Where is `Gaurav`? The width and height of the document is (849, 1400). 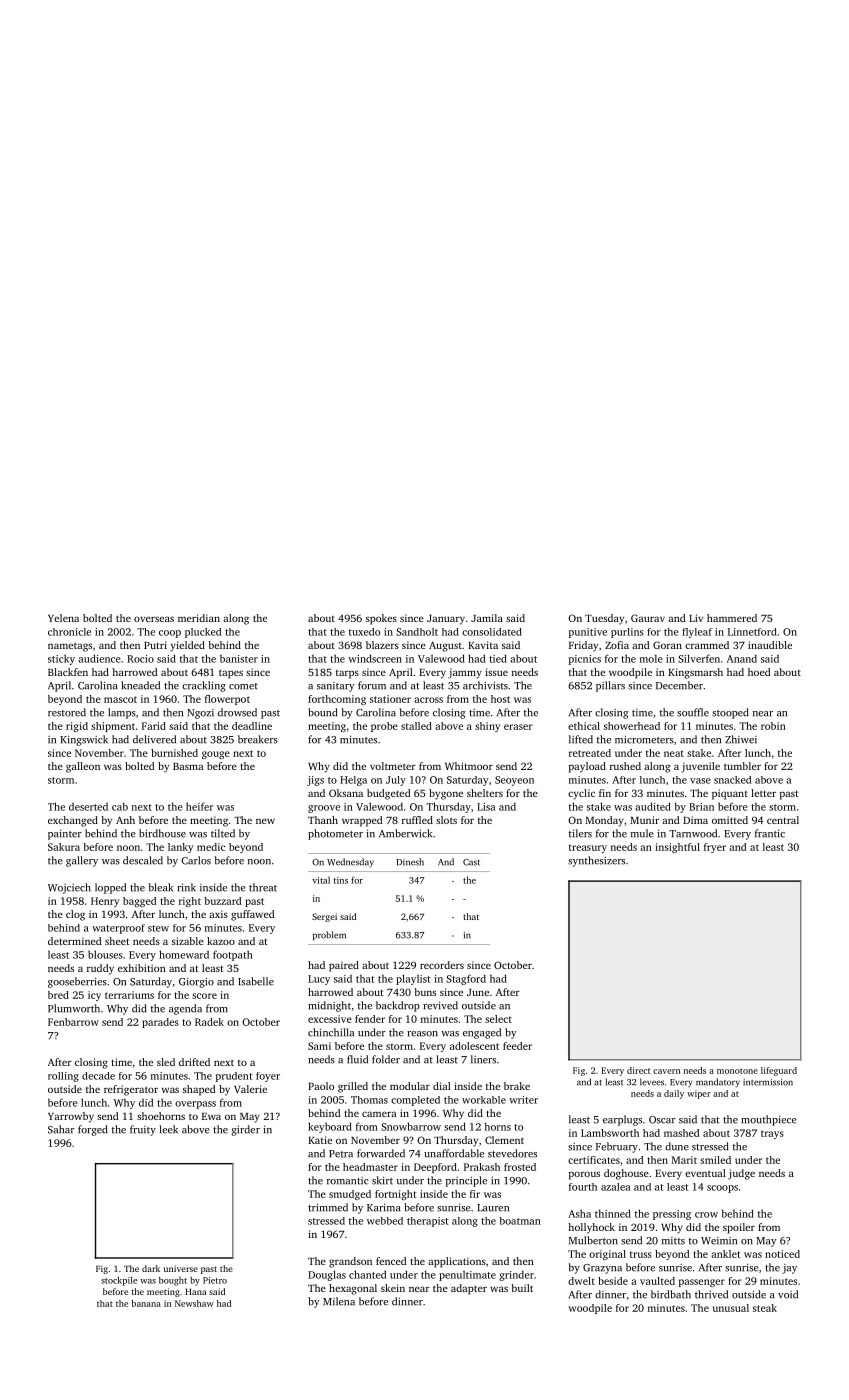 Gaurav is located at coordinates (648, 618).
